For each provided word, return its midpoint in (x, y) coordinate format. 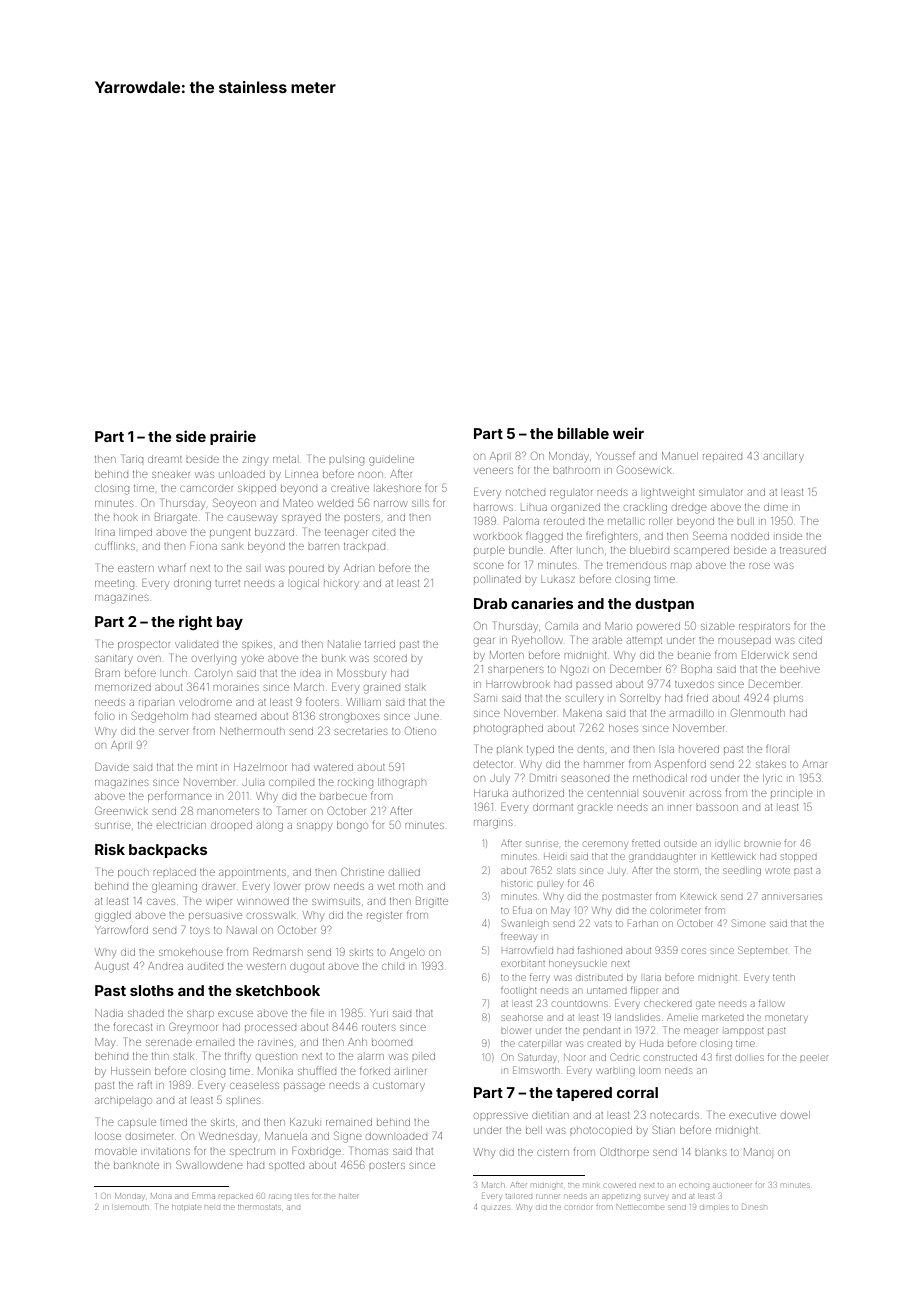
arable (607, 641)
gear (484, 642)
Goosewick (644, 469)
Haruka (491, 793)
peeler (814, 1058)
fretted (646, 843)
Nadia (109, 1013)
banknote (136, 1165)
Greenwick (121, 810)
